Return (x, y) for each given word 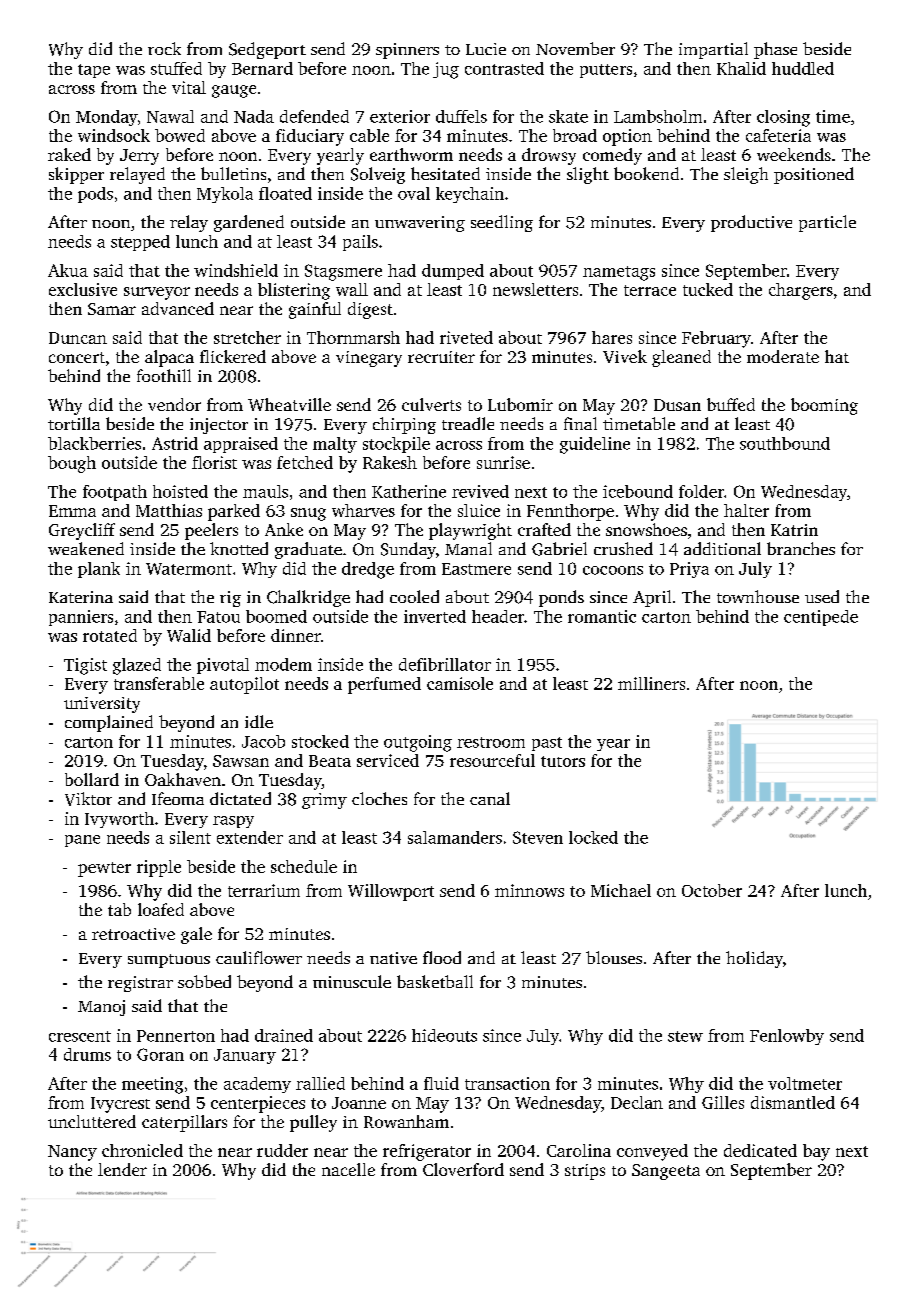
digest (370, 310)
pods (95, 195)
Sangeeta (666, 1172)
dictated (240, 798)
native (393, 958)
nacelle (348, 1169)
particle (827, 223)
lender (122, 1169)
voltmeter (805, 1083)
